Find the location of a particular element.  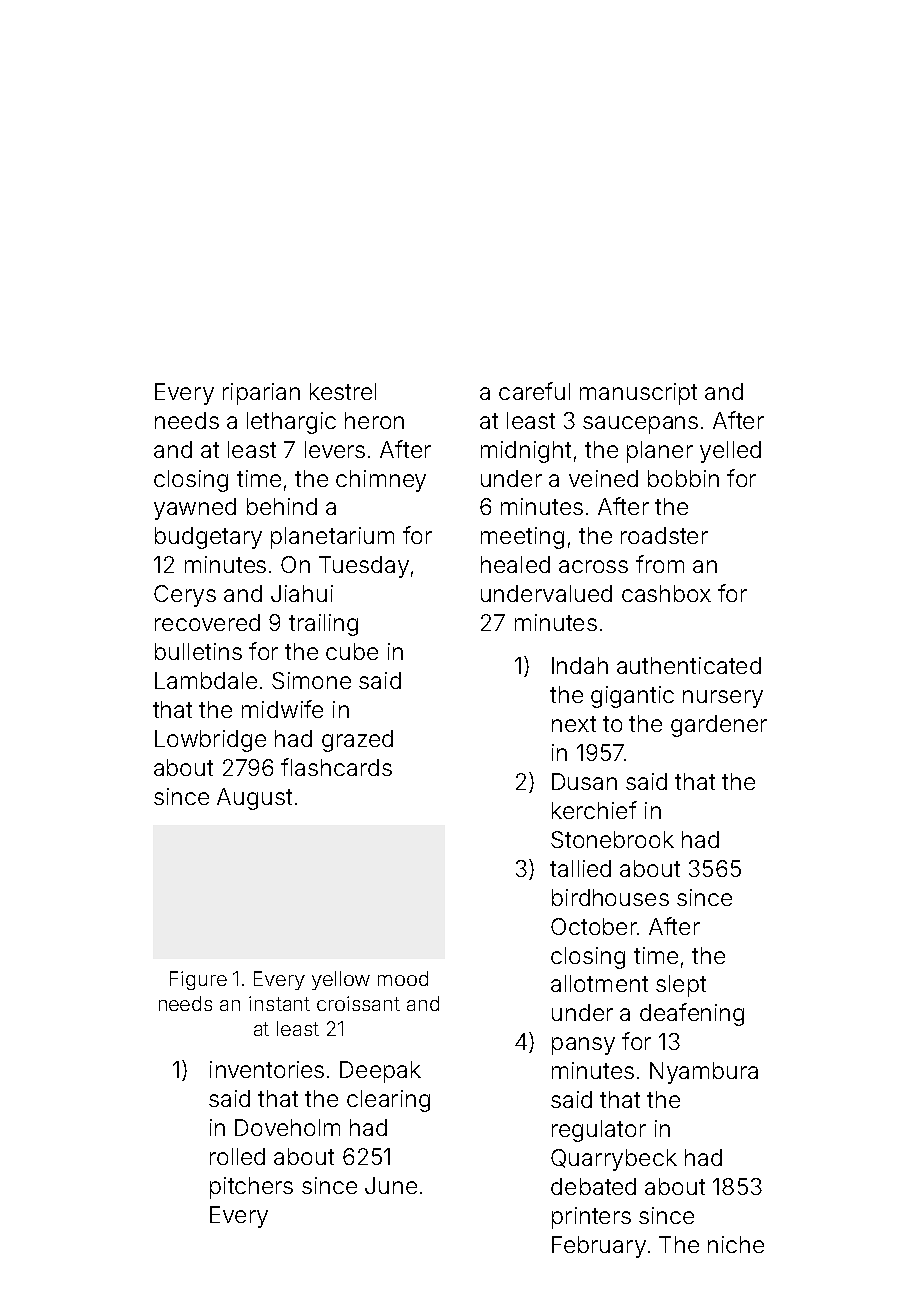

budgetary is located at coordinates (208, 538).
